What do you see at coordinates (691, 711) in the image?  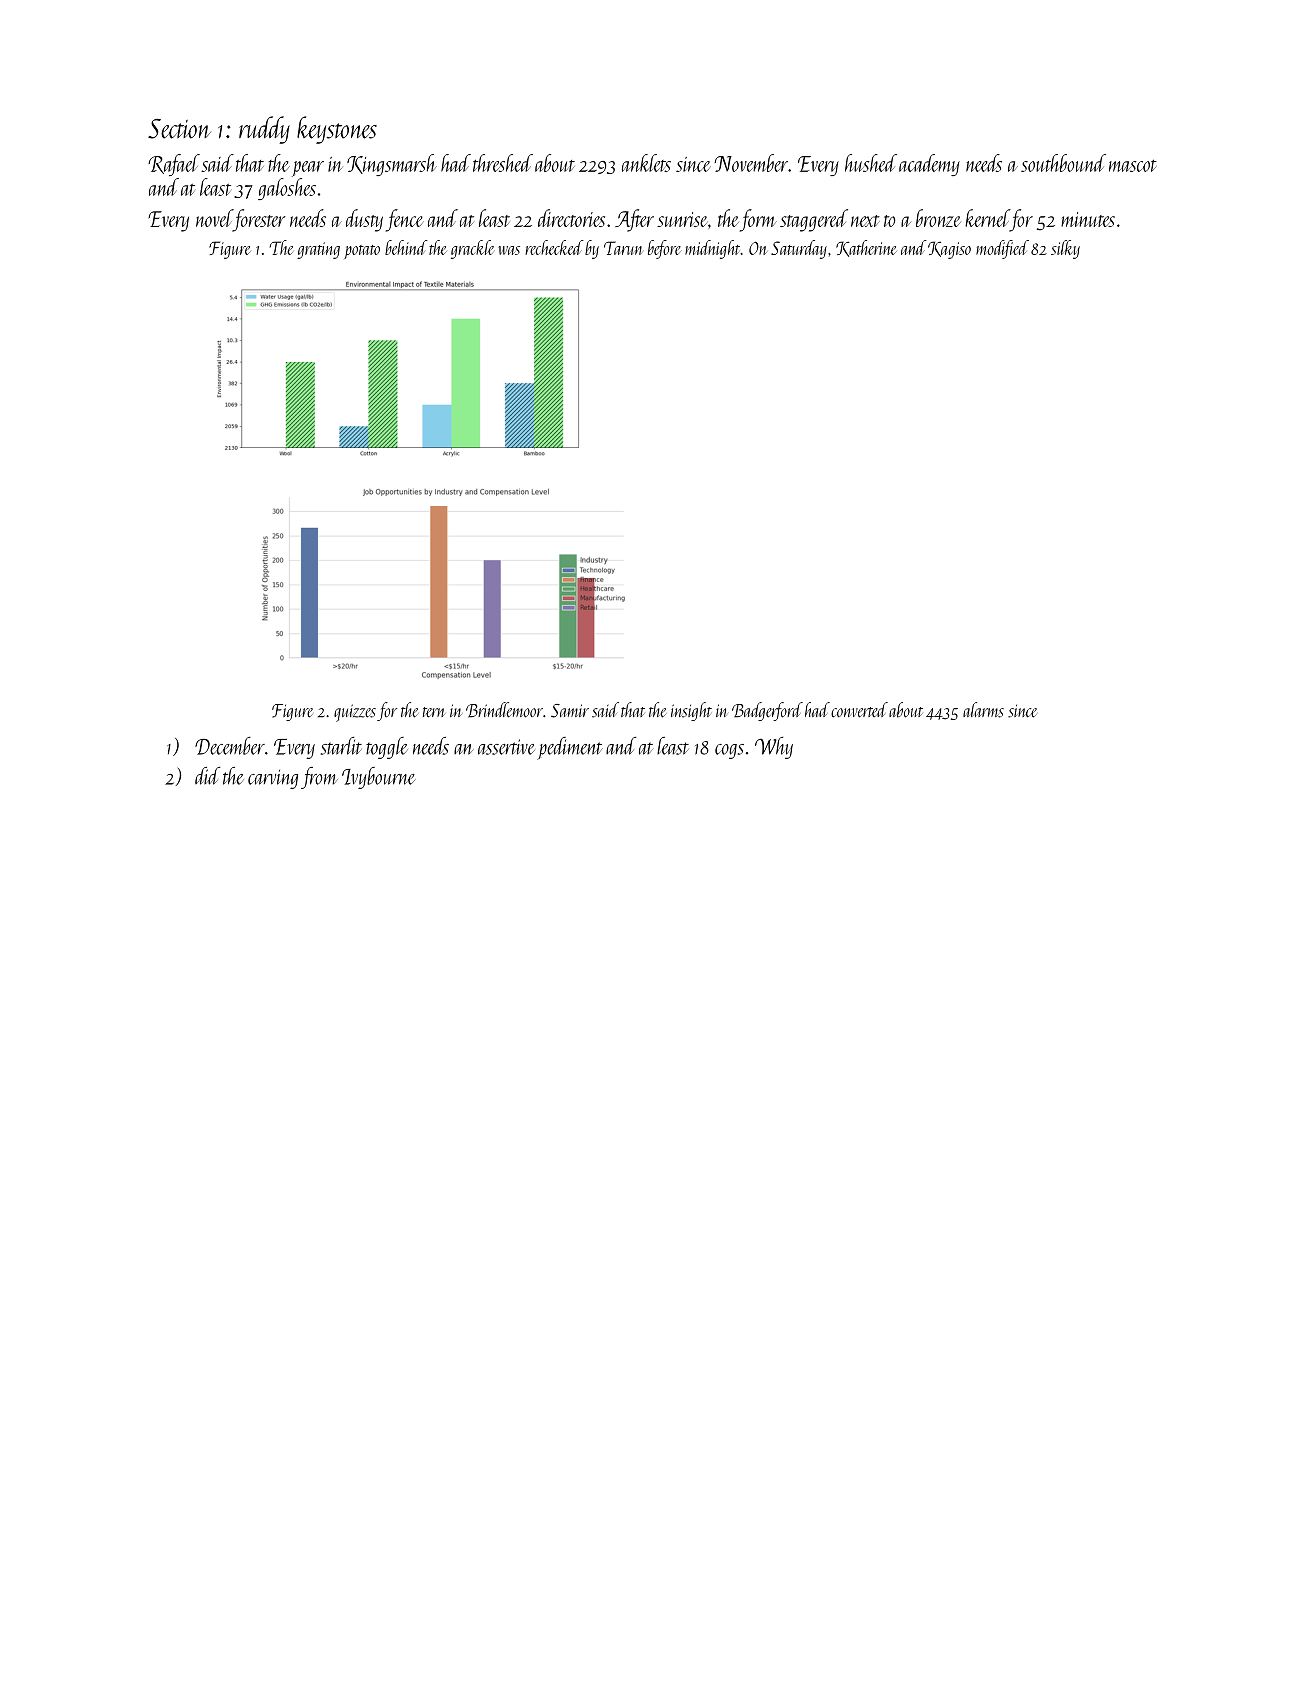 I see `insight` at bounding box center [691, 711].
